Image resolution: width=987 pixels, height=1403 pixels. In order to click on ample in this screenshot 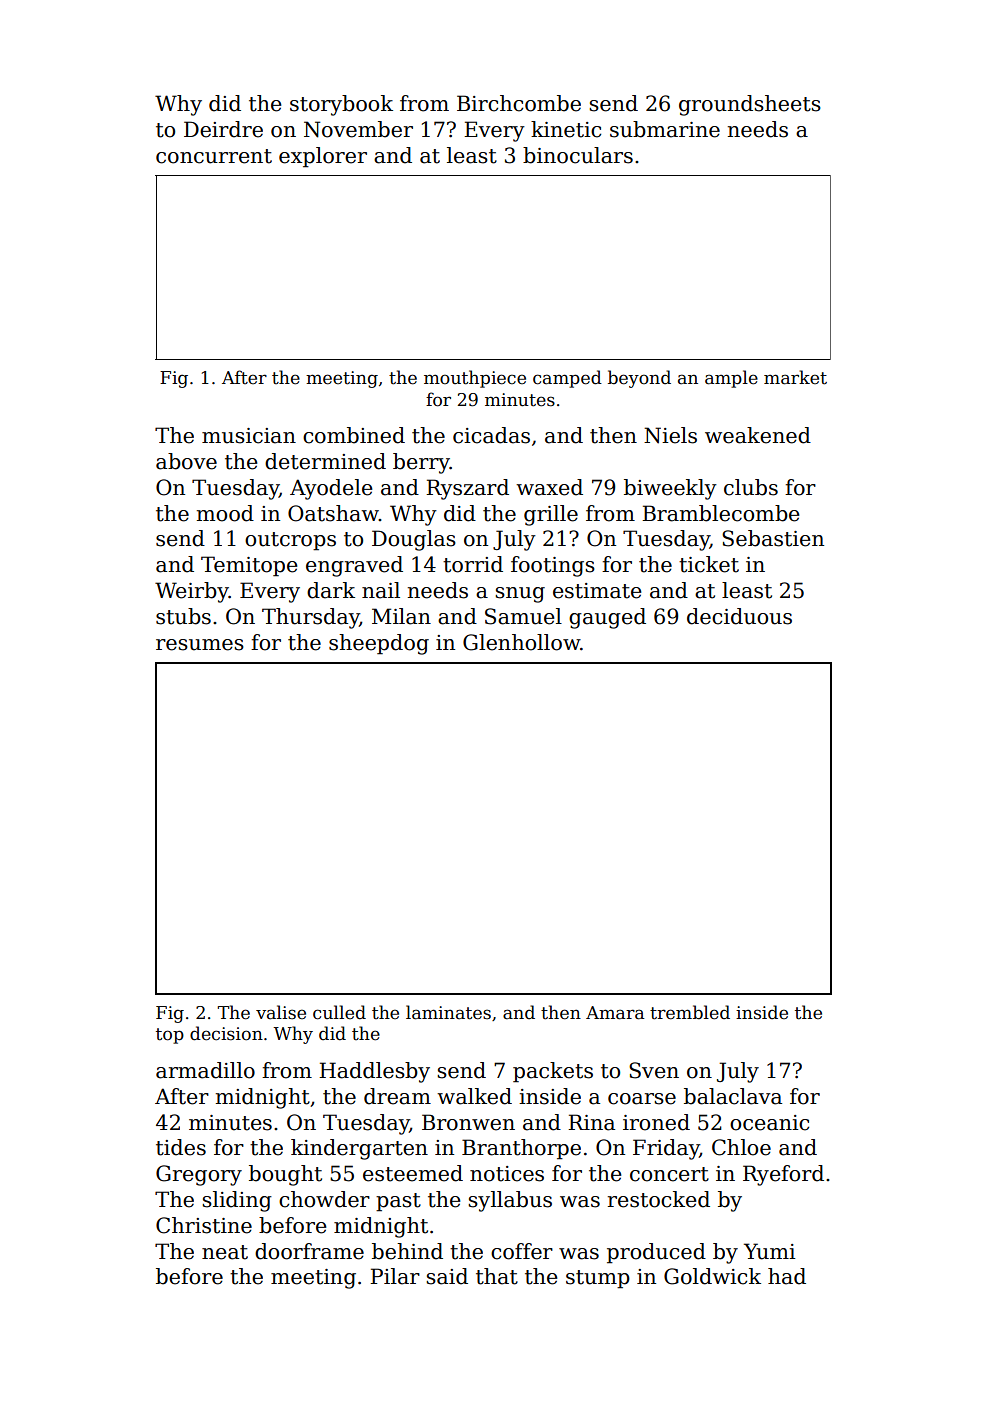, I will do `click(731, 379)`.
